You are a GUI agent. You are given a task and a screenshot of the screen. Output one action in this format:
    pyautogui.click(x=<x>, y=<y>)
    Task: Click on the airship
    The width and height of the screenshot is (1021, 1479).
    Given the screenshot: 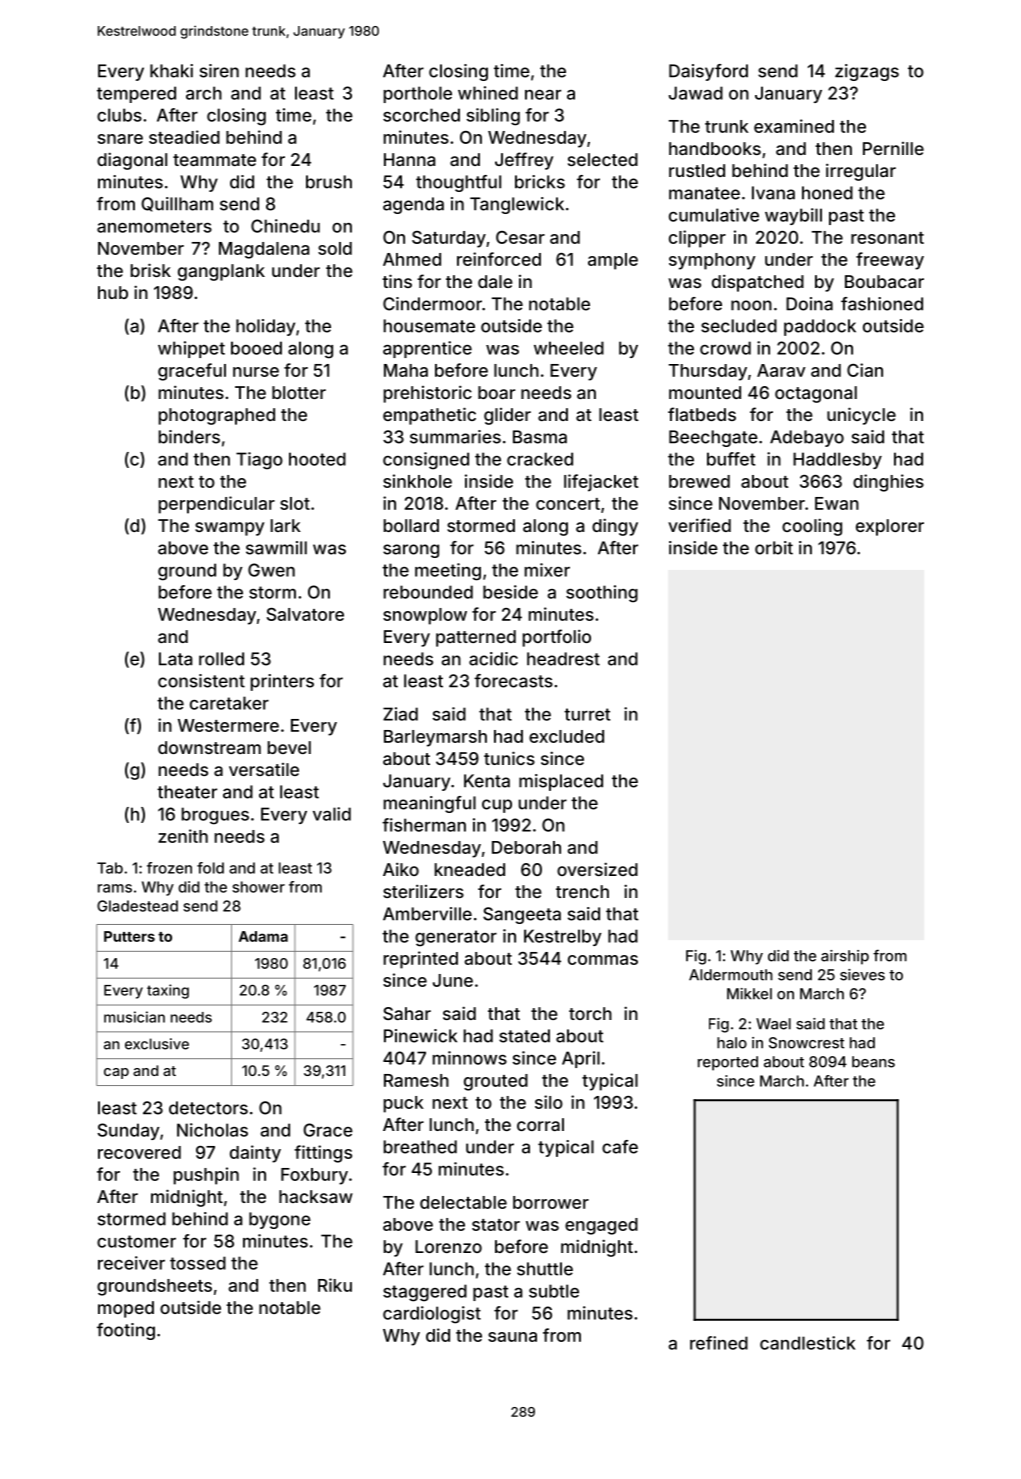 What is the action you would take?
    pyautogui.click(x=845, y=957)
